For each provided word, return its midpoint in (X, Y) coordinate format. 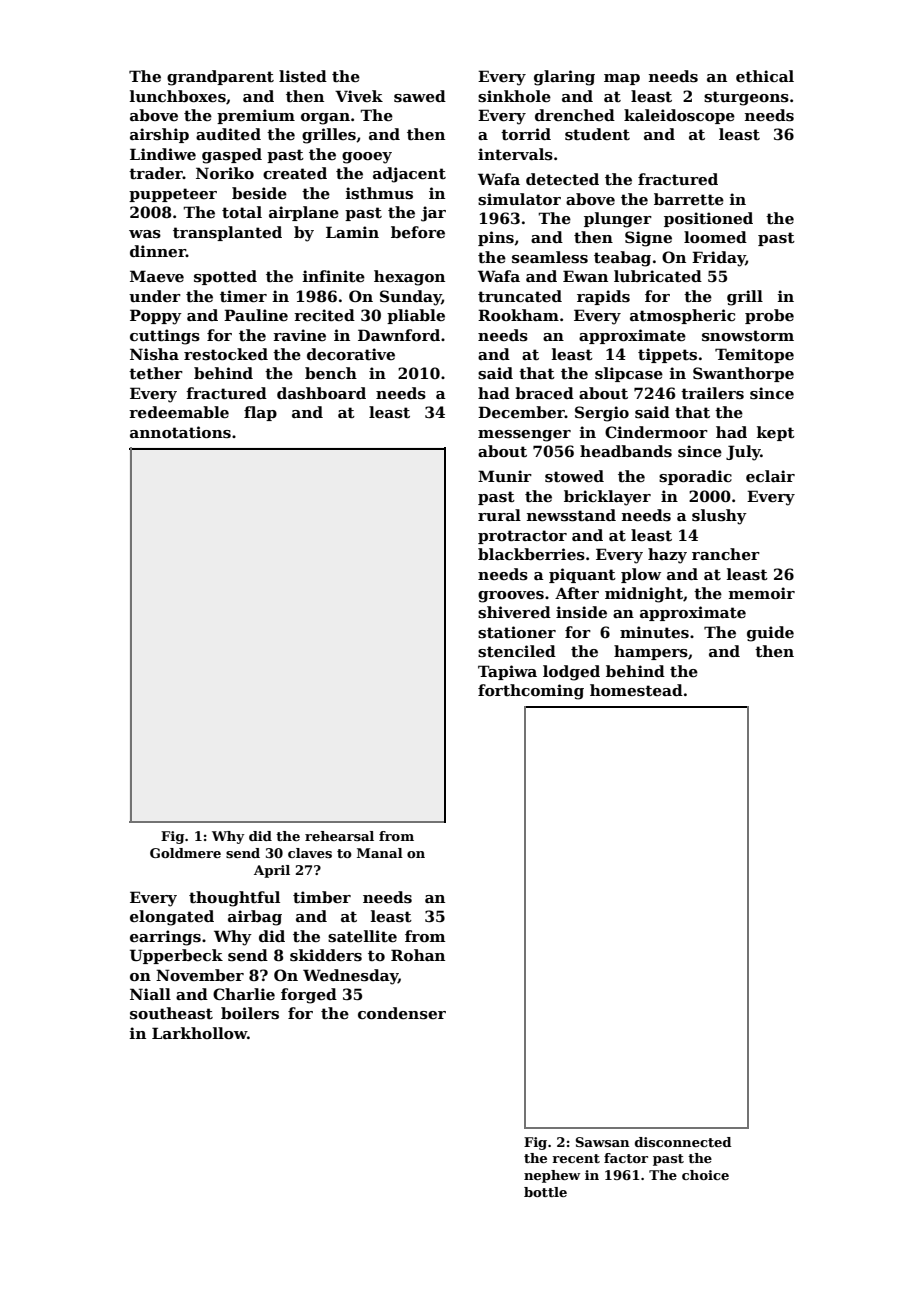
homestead (636, 690)
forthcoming (531, 692)
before (418, 232)
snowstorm (748, 335)
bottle (545, 1192)
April (272, 871)
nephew (552, 1176)
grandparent (220, 78)
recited (324, 315)
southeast (171, 1013)
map (622, 79)
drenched (575, 115)
